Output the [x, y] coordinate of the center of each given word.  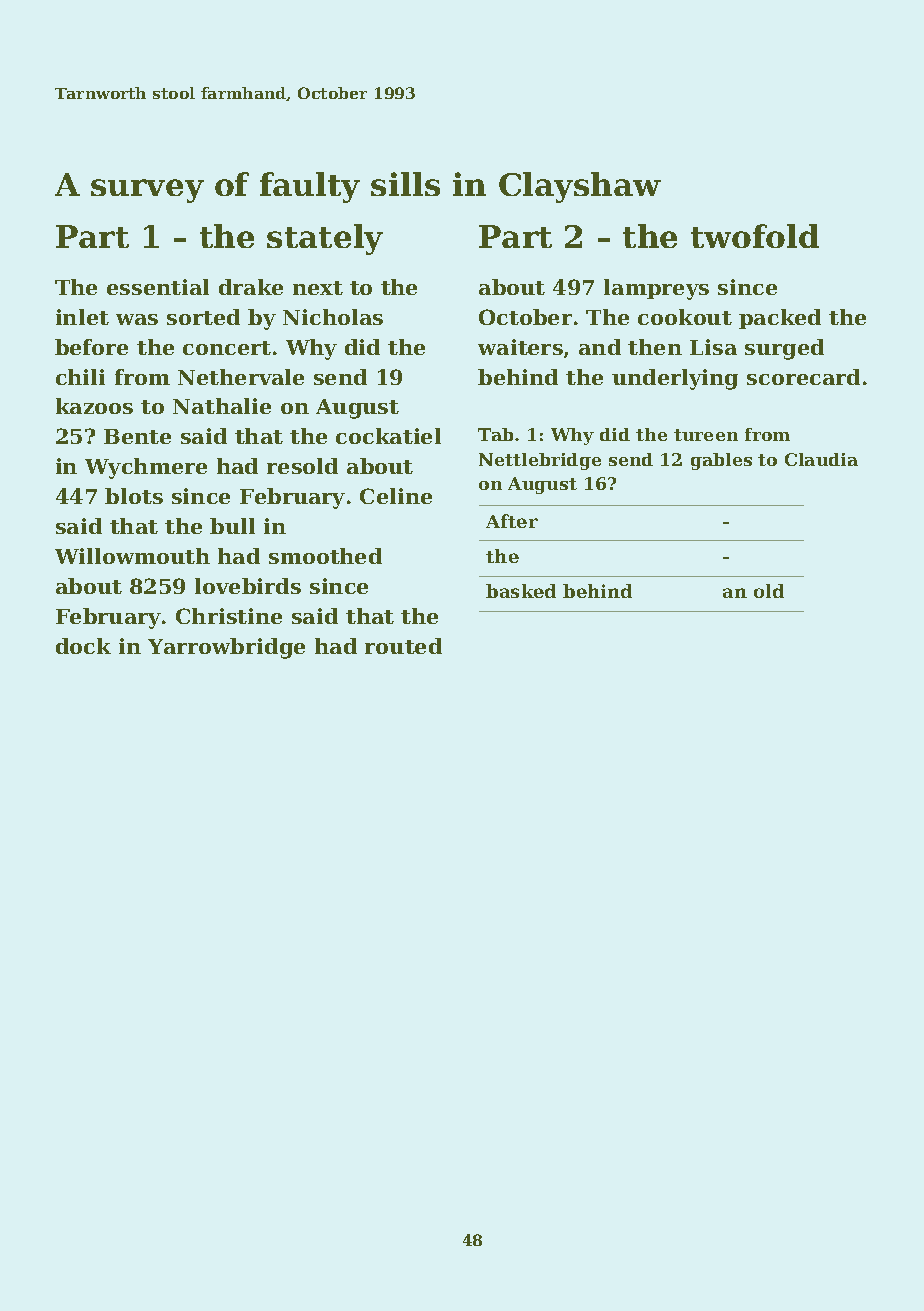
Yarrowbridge [226, 648]
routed [403, 646]
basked [521, 591]
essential [158, 287]
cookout [685, 317]
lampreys [656, 289]
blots [134, 496]
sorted [203, 317]
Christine [229, 616]
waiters [520, 347]
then [655, 347]
